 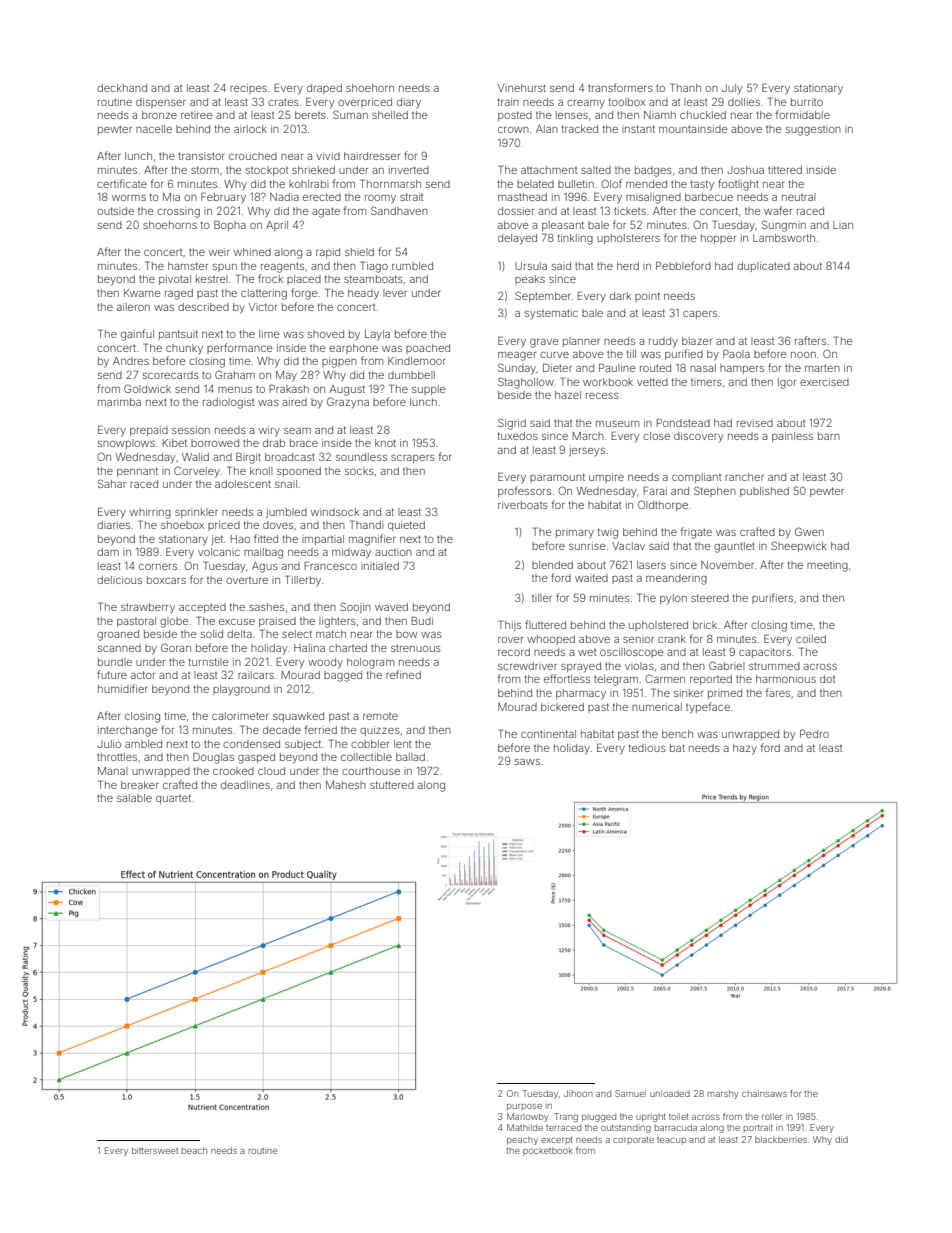 I want to click on radiologist, so click(x=228, y=403).
